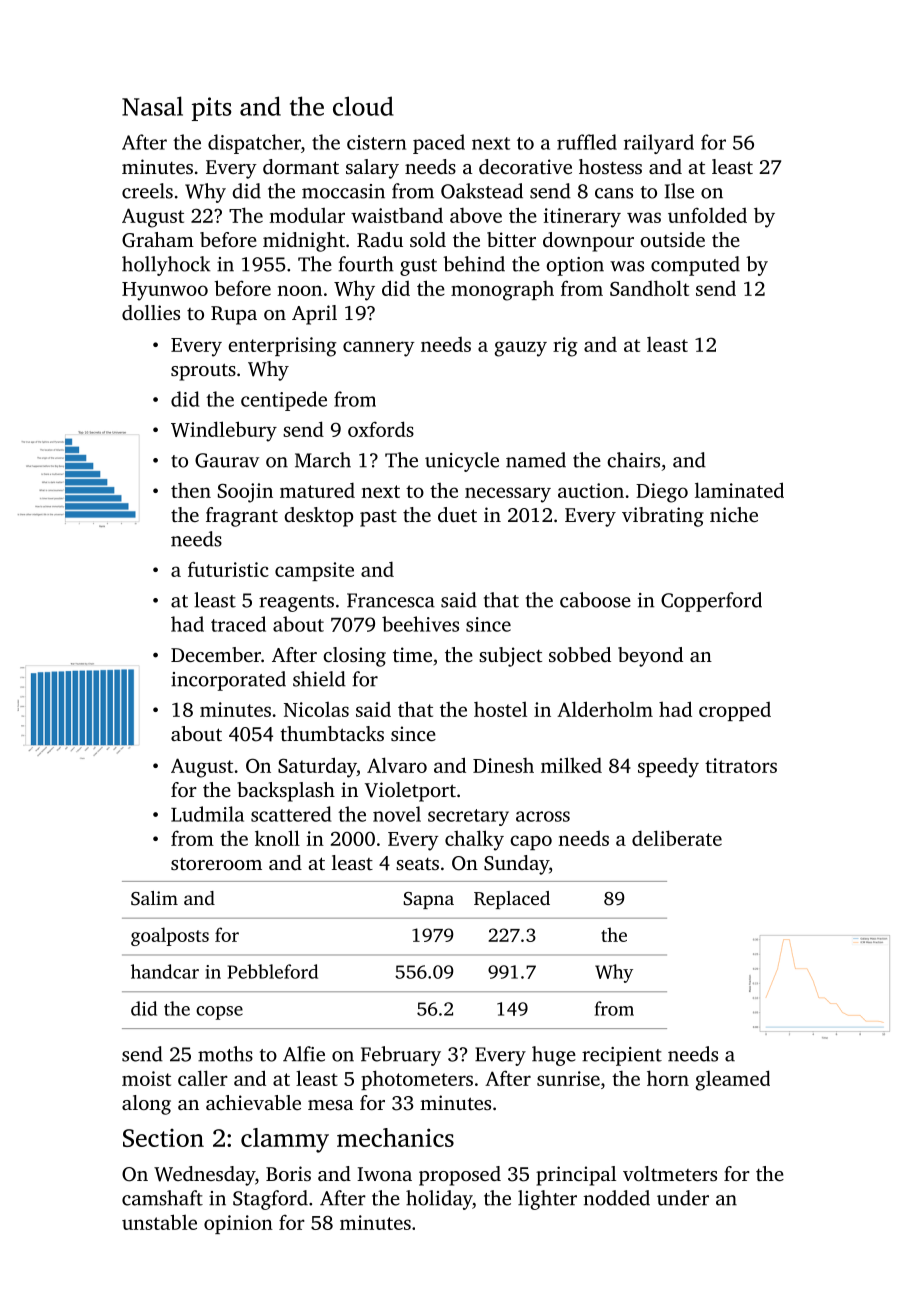 The image size is (908, 1316). Describe the element at coordinates (379, 349) in the screenshot. I see `cannery` at that location.
